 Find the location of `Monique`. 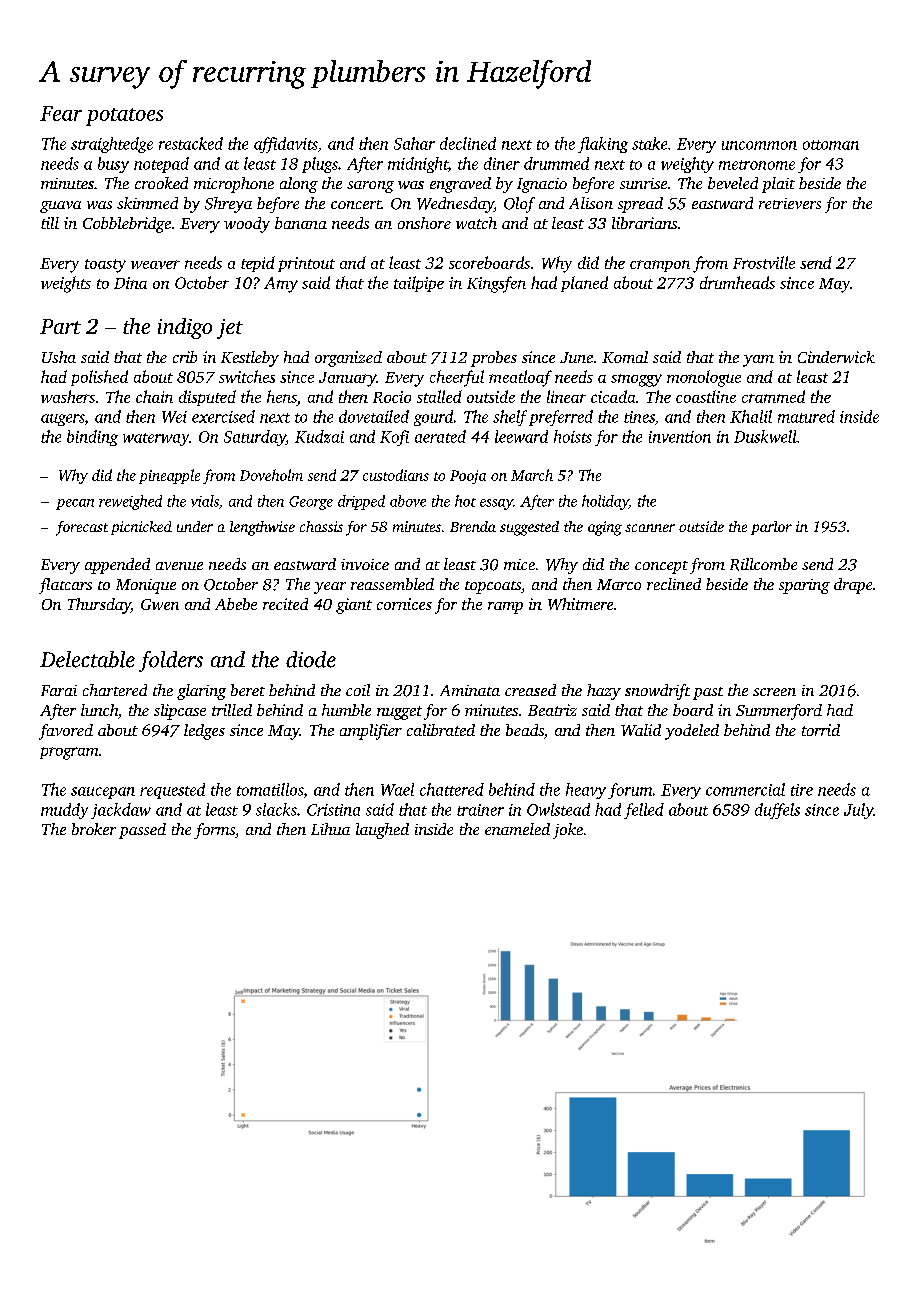

Monique is located at coordinates (146, 586).
